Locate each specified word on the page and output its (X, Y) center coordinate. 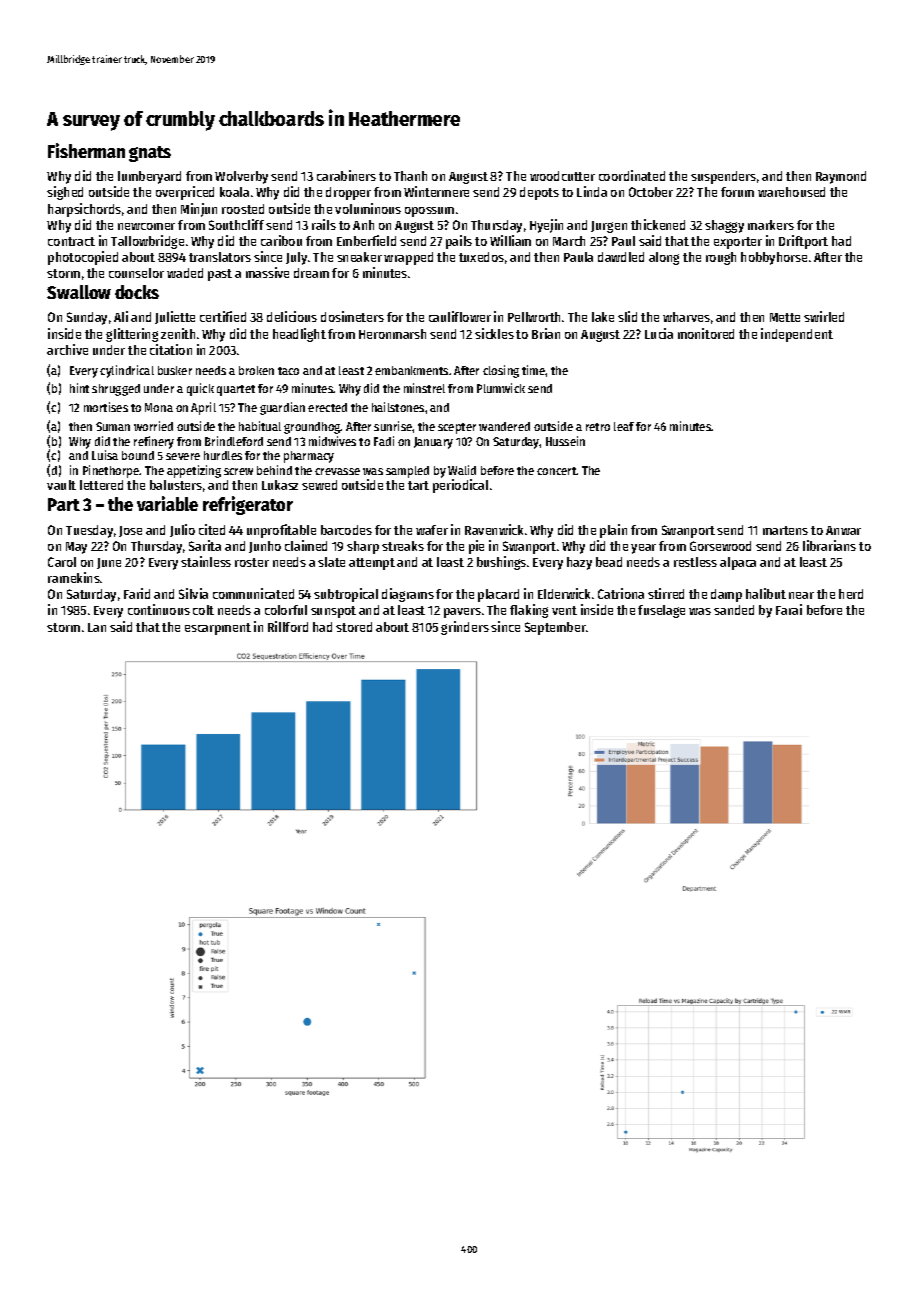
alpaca (738, 563)
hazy (579, 563)
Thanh (410, 176)
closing (501, 371)
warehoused (791, 192)
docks (137, 292)
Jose (130, 531)
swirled (824, 316)
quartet (236, 390)
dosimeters (352, 316)
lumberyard (149, 177)
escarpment (218, 629)
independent (797, 335)
